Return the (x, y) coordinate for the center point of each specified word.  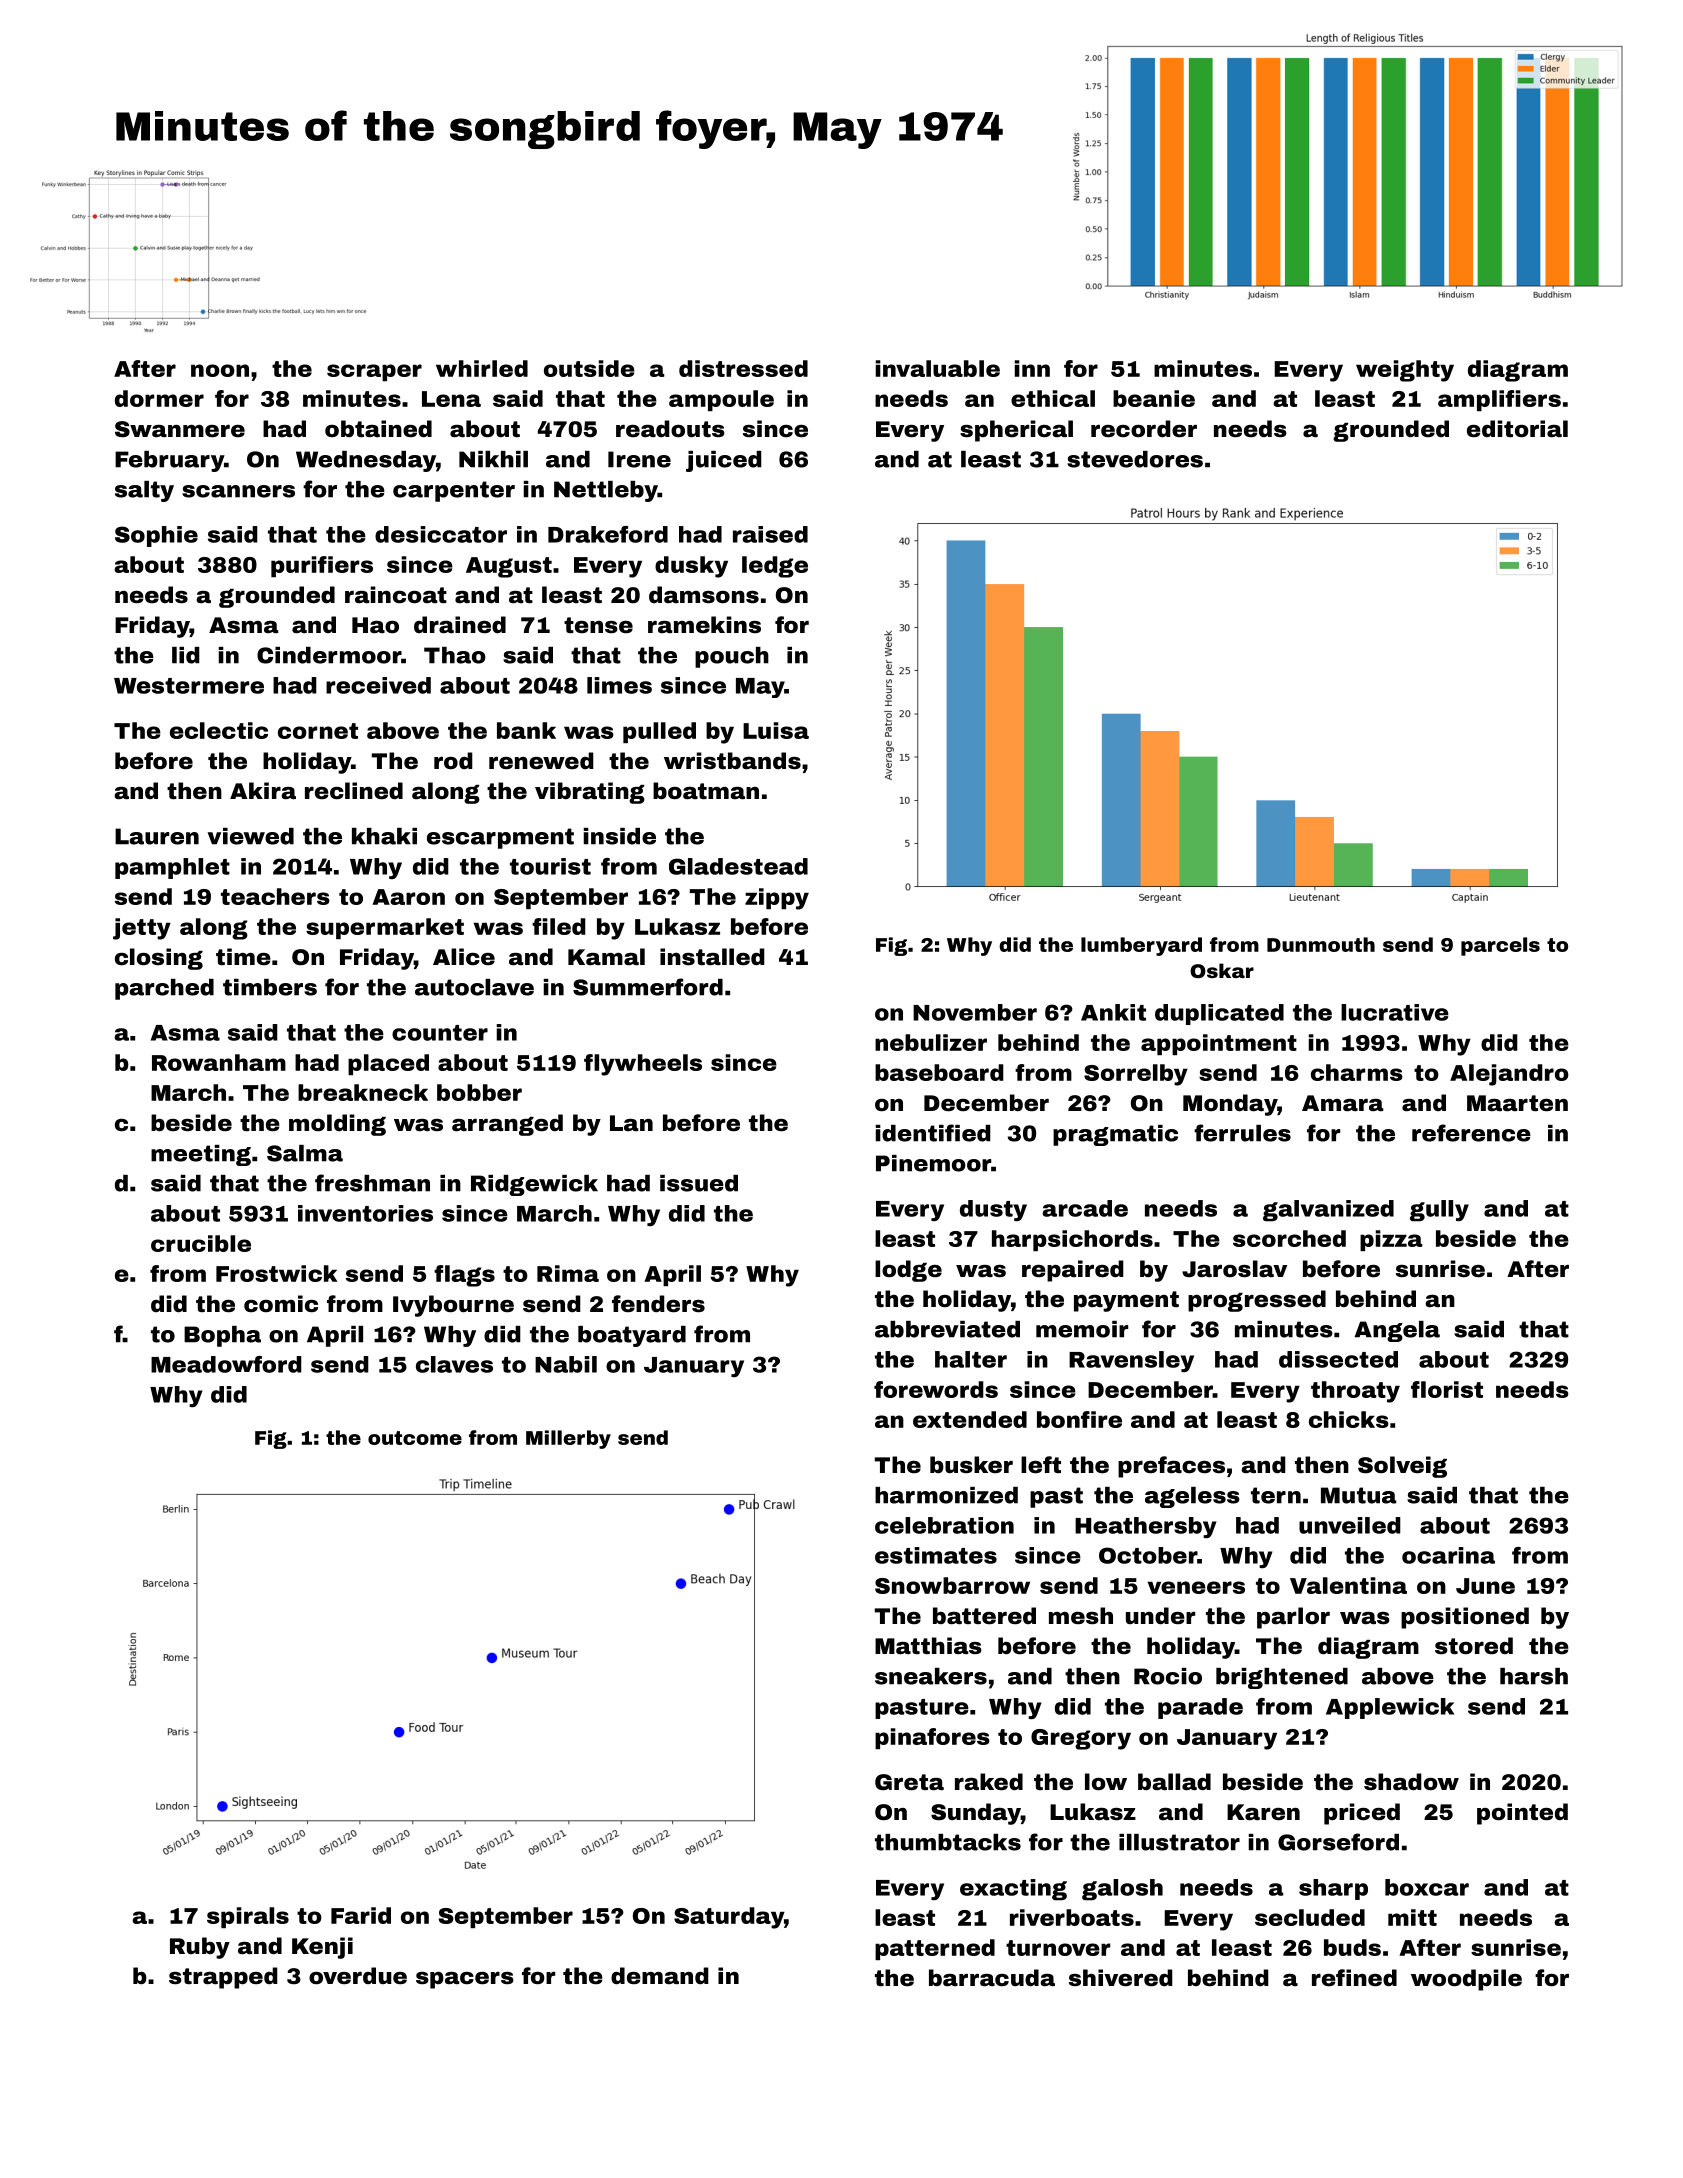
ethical (1053, 398)
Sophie (156, 536)
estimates (936, 1555)
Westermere (189, 686)
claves (454, 1364)
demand (660, 1975)
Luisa (776, 730)
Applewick (1390, 1708)
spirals (248, 1917)
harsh (1534, 1676)
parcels (1500, 946)
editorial (1517, 429)
